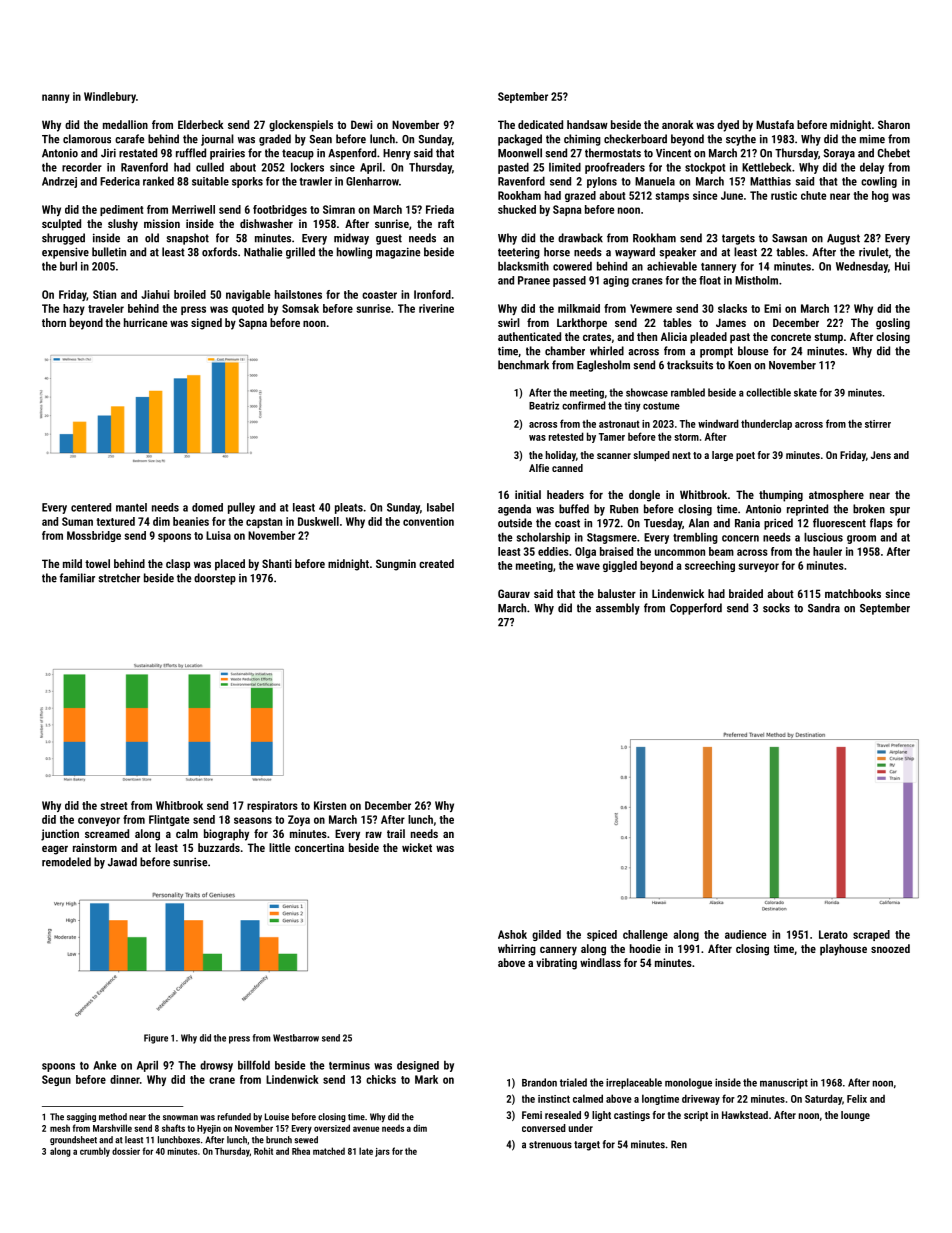  Describe the element at coordinates (514, 510) in the page. I see `agenda` at that location.
